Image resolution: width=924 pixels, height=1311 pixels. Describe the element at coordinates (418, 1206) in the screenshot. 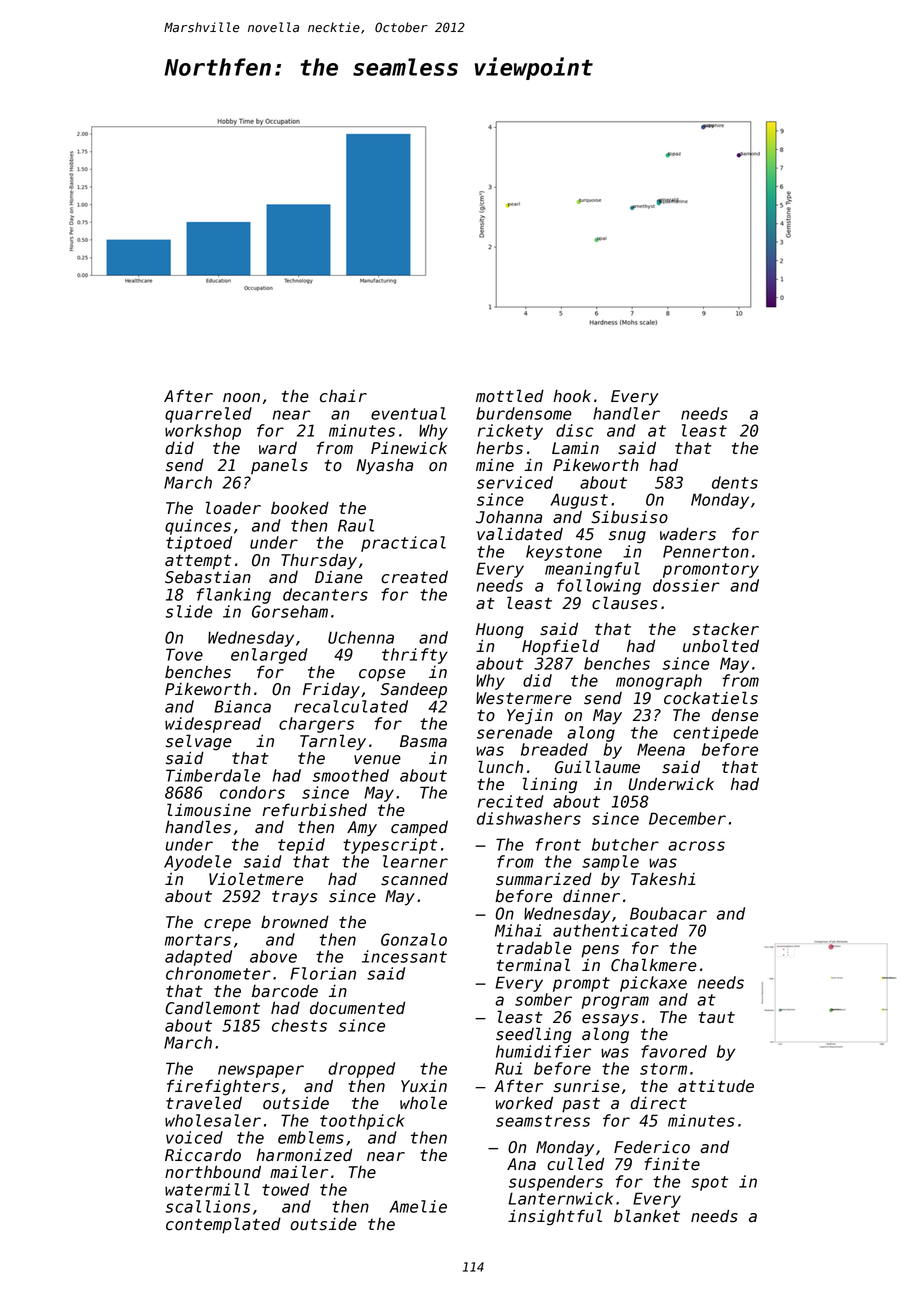

I see `Amelie` at that location.
